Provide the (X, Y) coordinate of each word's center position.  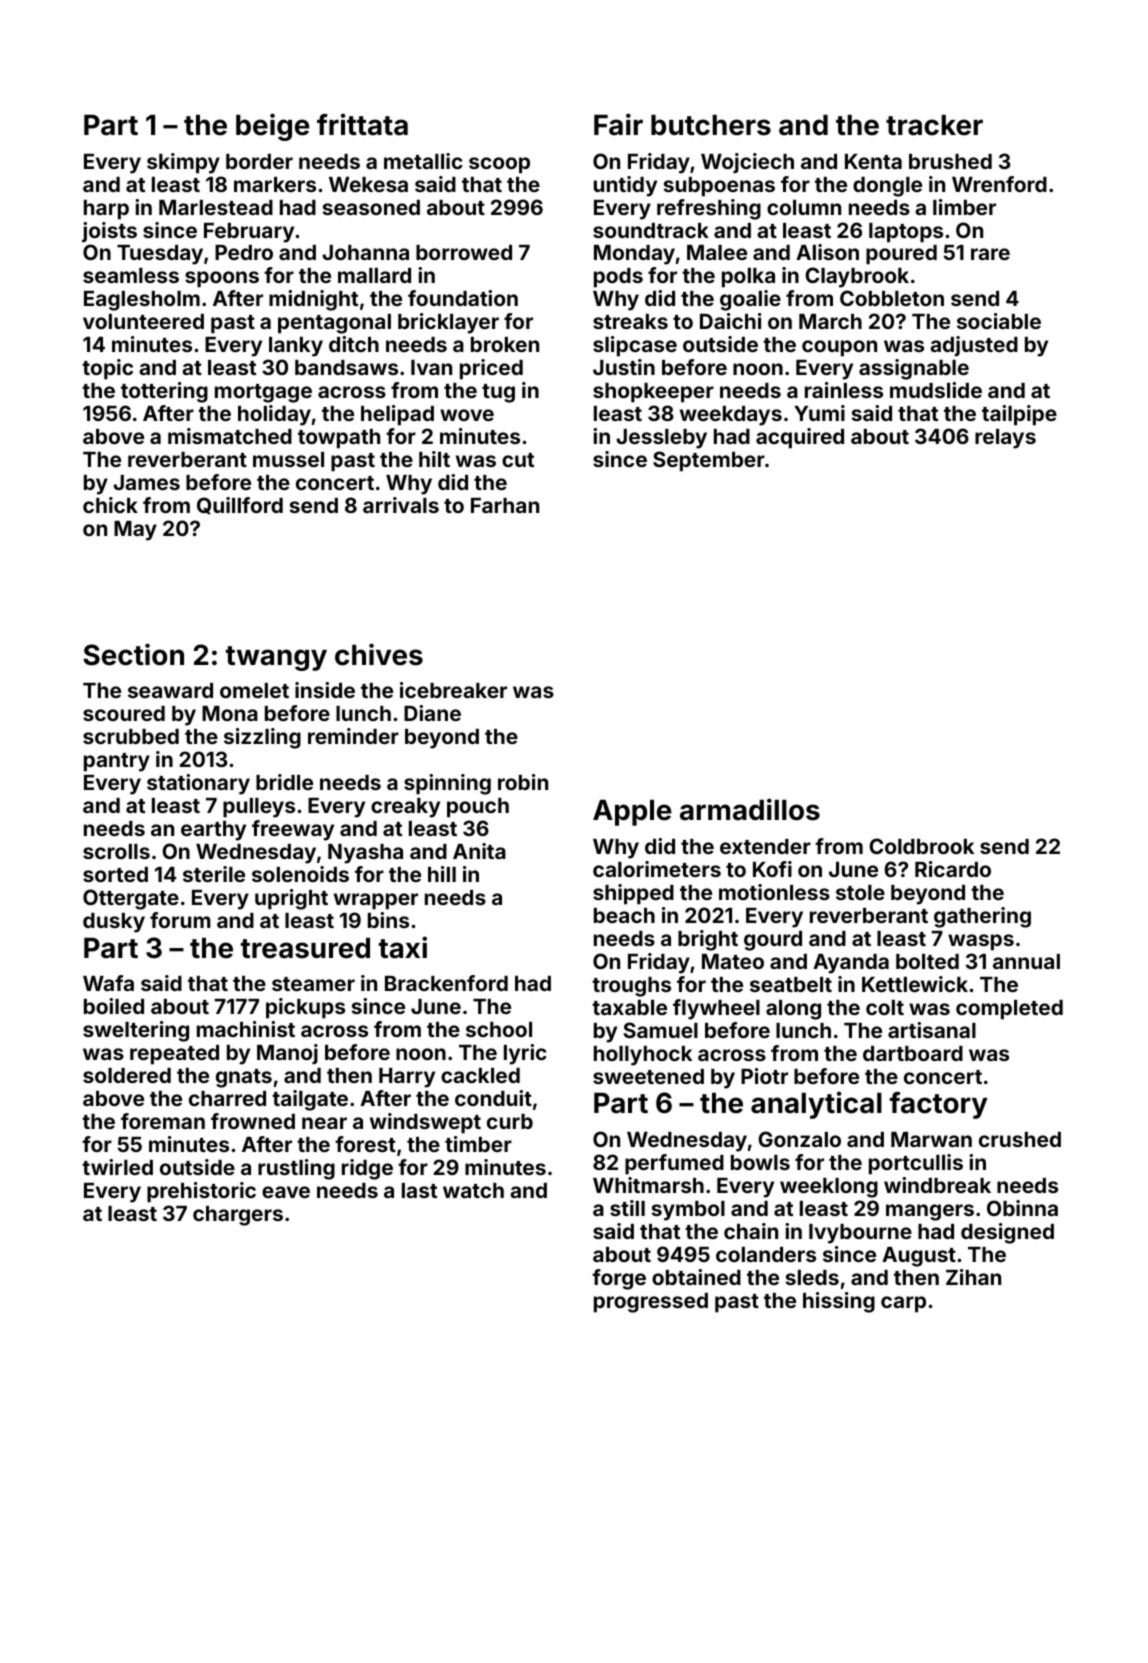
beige (273, 127)
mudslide (936, 390)
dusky (114, 923)
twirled (117, 1167)
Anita (479, 851)
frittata (362, 124)
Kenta (873, 161)
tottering (164, 392)
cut (518, 460)
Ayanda (851, 964)
